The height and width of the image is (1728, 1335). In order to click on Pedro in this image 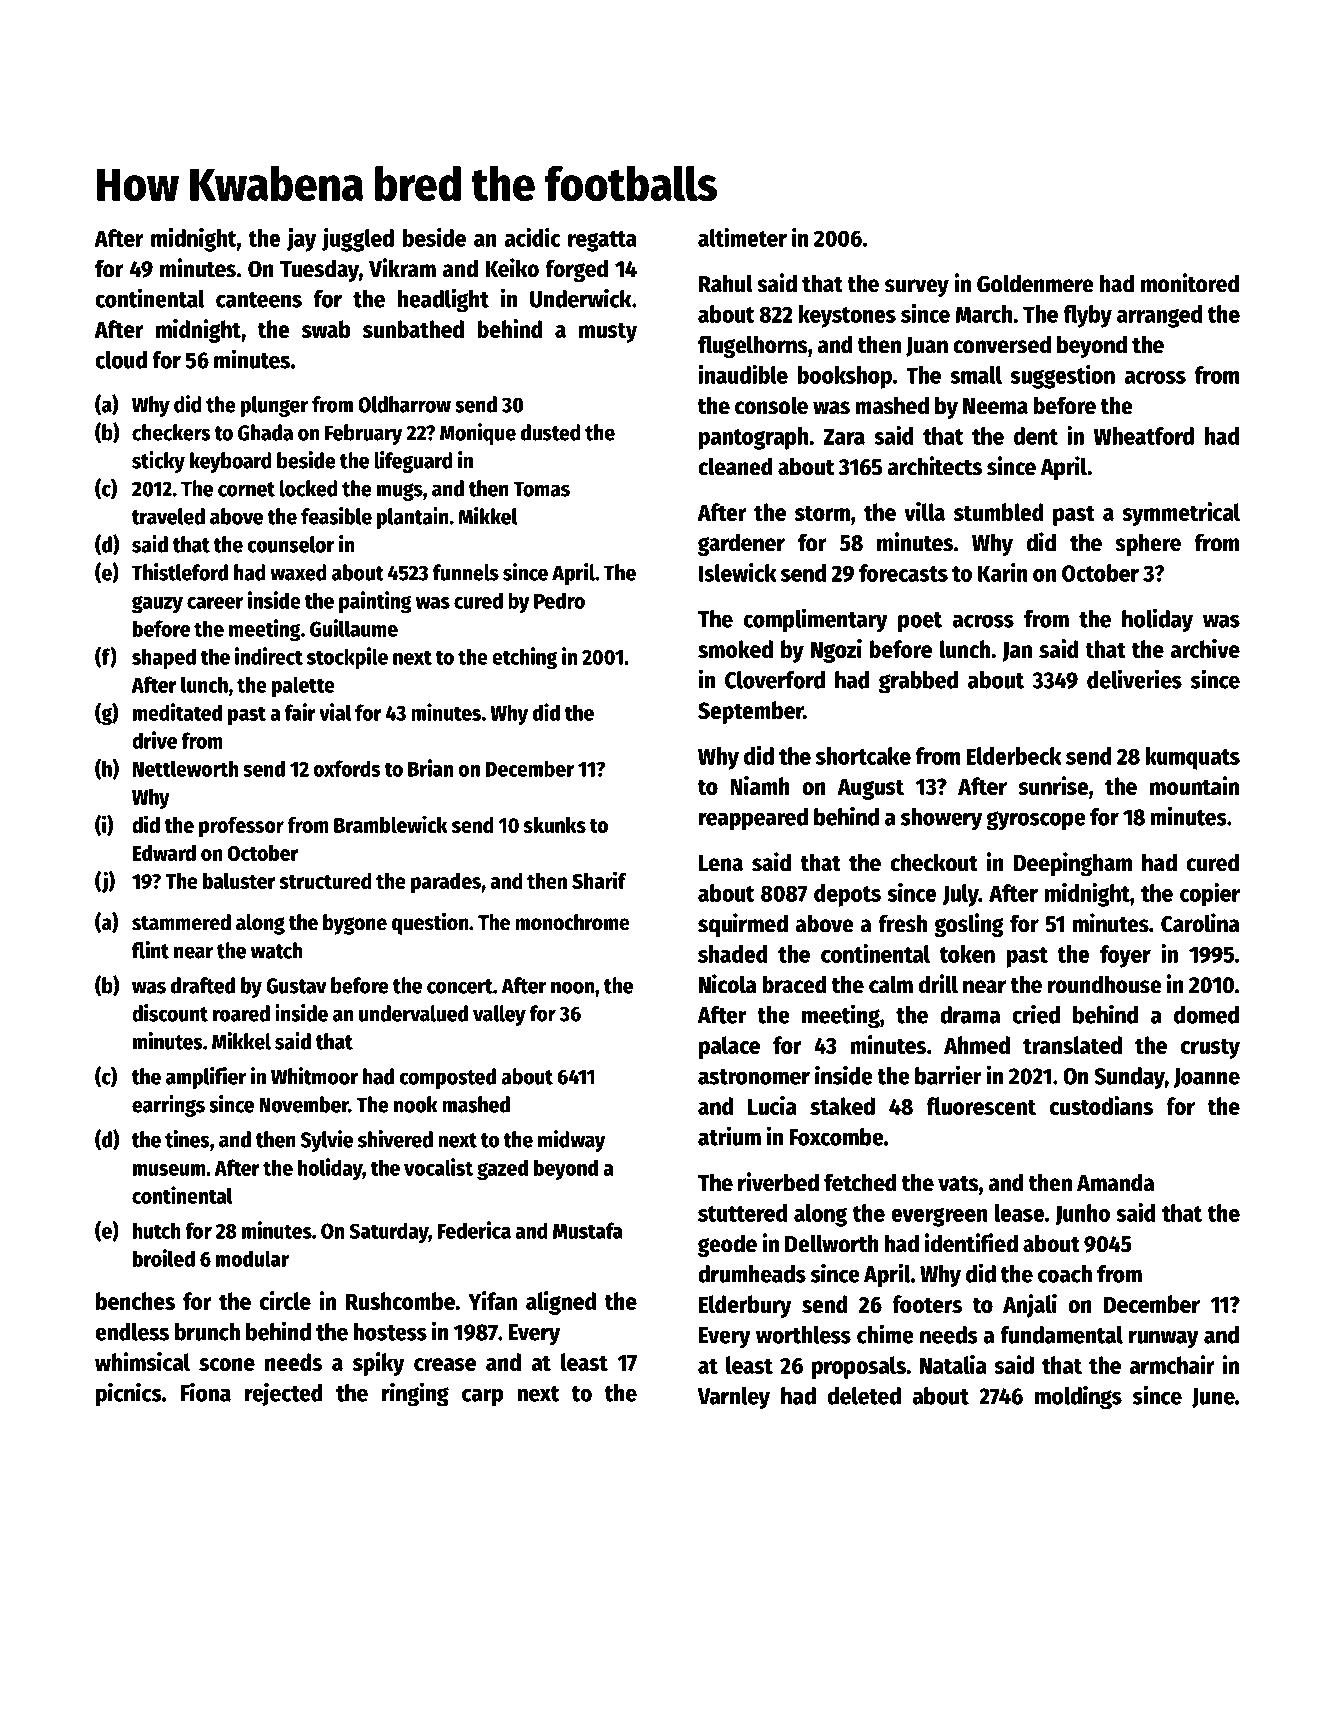, I will do `click(559, 600)`.
